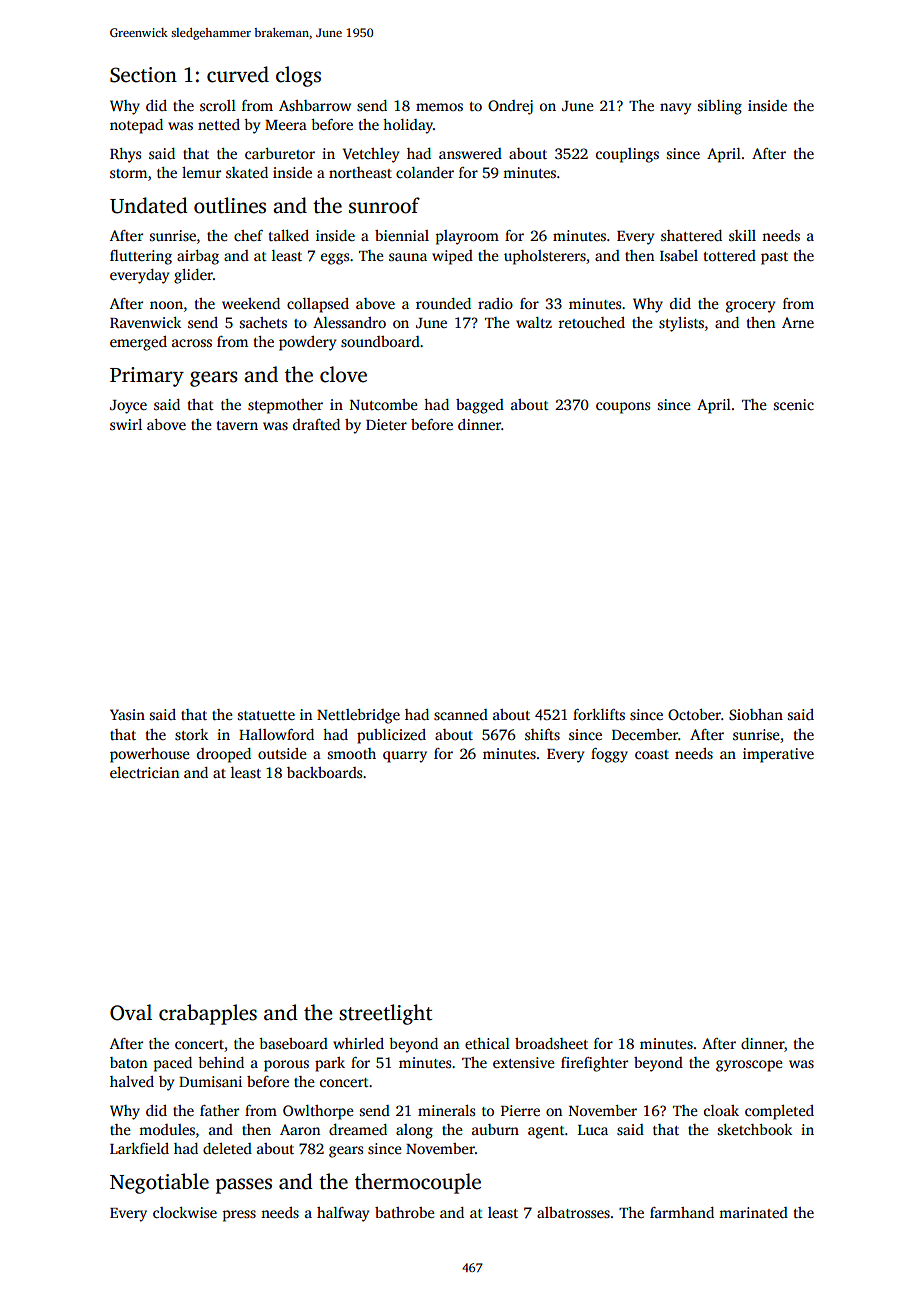 This screenshot has height=1308, width=924. What do you see at coordinates (467, 237) in the screenshot?
I see `playroom` at bounding box center [467, 237].
